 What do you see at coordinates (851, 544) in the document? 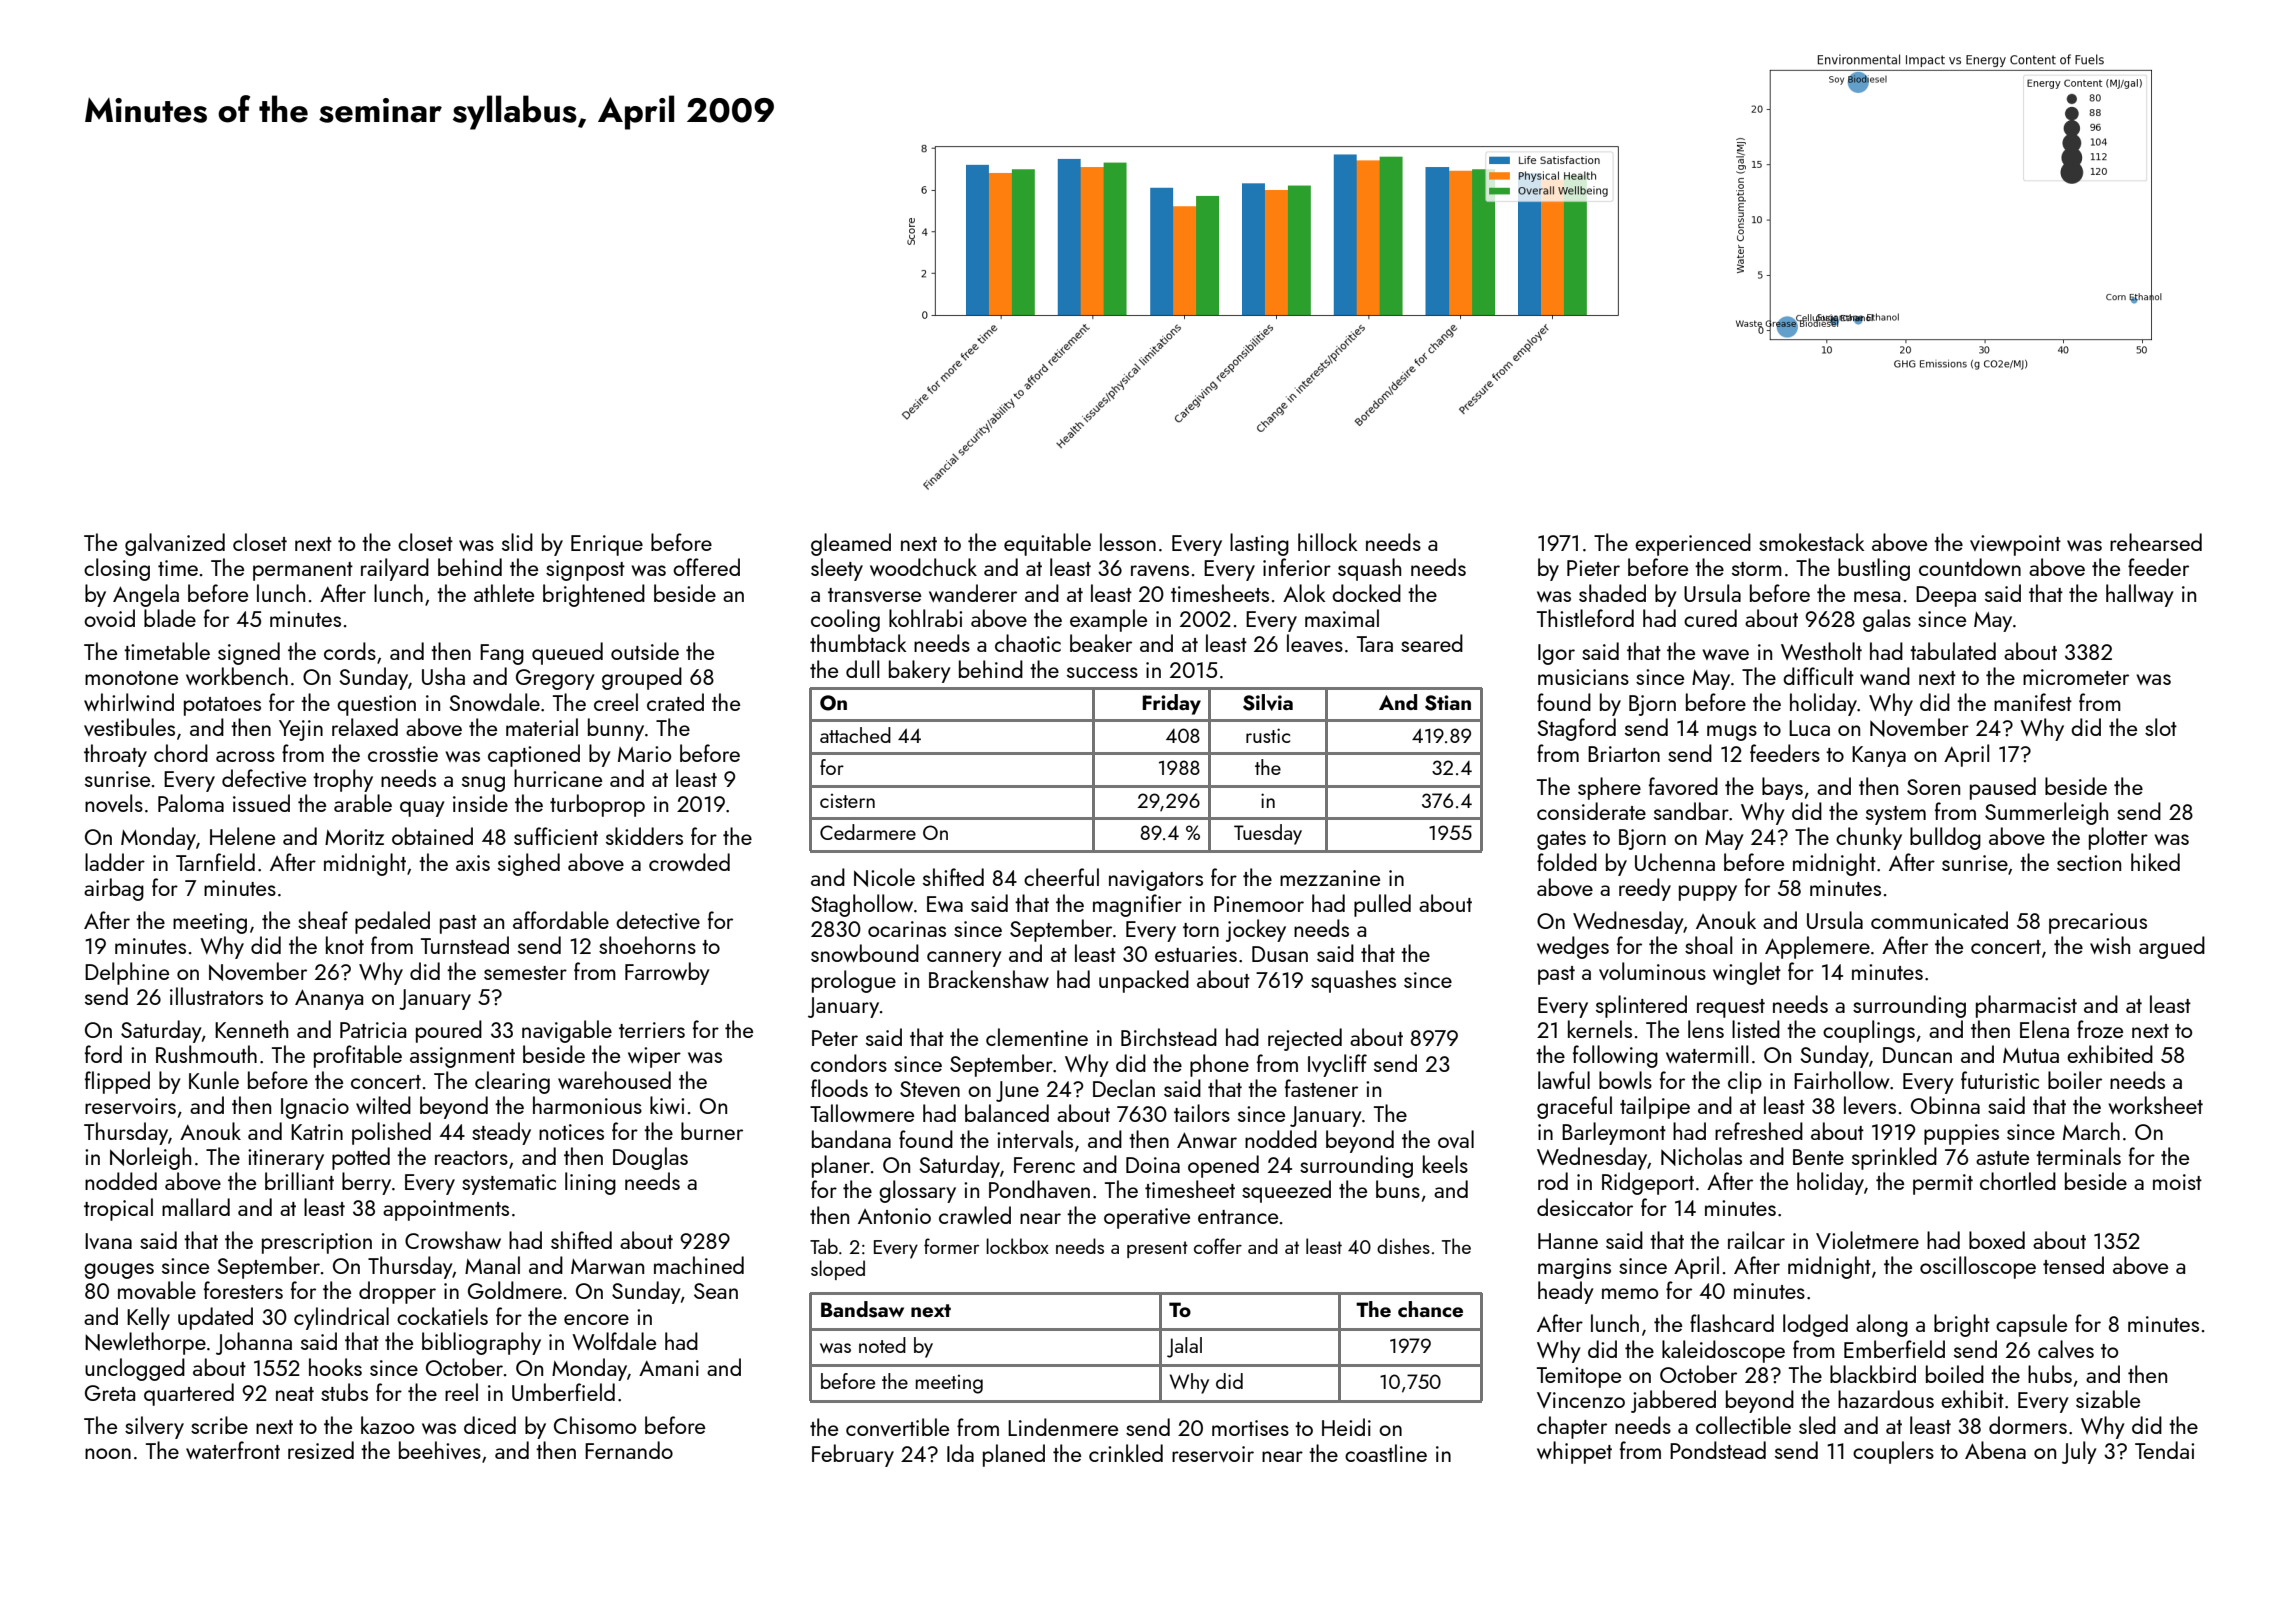
I see `gleamed` at bounding box center [851, 544].
